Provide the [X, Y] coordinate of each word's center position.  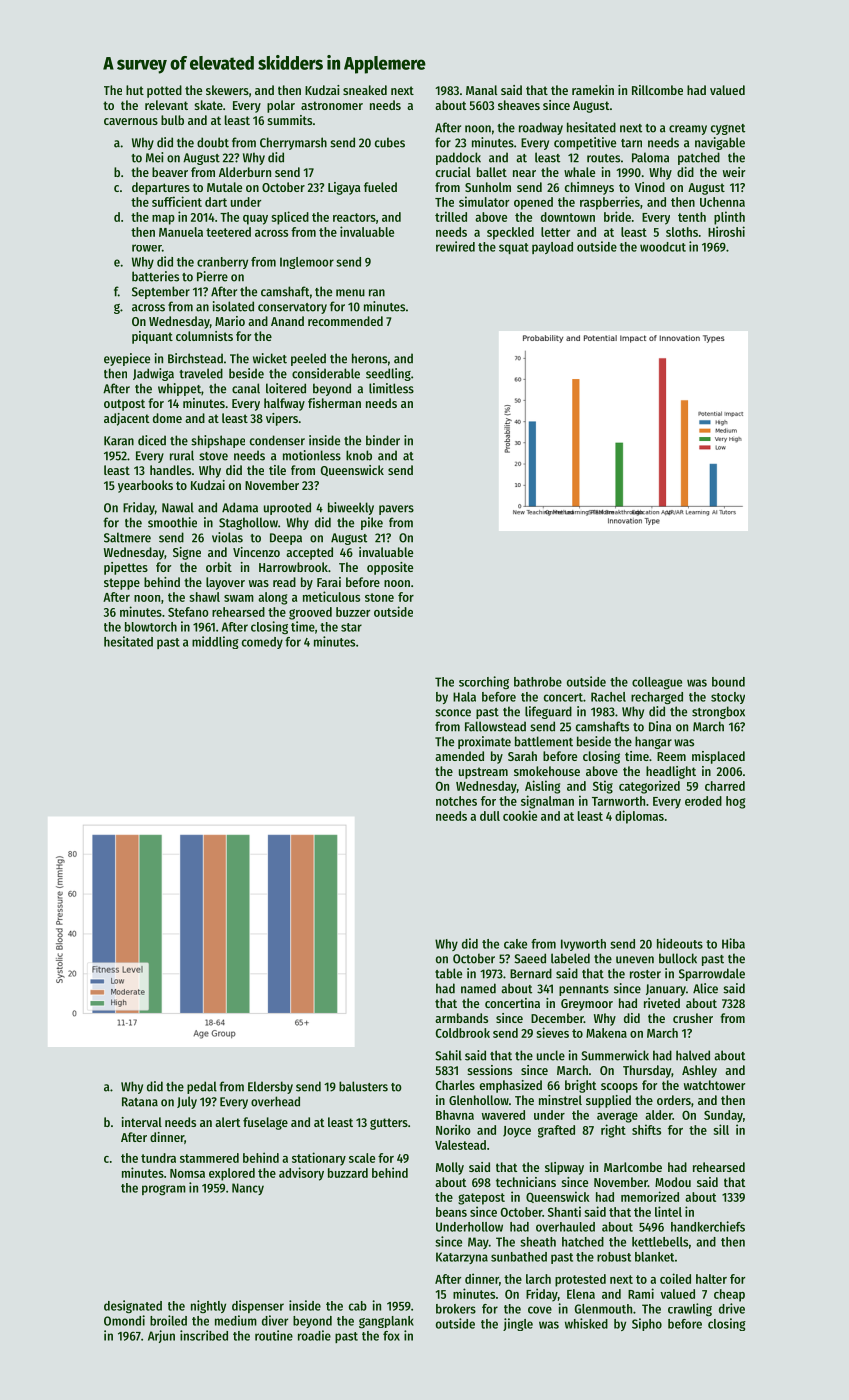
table [448, 973]
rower [147, 248]
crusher [693, 1018]
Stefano [188, 612]
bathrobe [538, 682]
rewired [455, 246]
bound [728, 682]
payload [552, 248]
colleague [657, 683]
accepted [309, 553]
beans [451, 1212]
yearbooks [145, 486]
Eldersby [270, 1087]
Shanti [564, 1211]
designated [133, 1307]
